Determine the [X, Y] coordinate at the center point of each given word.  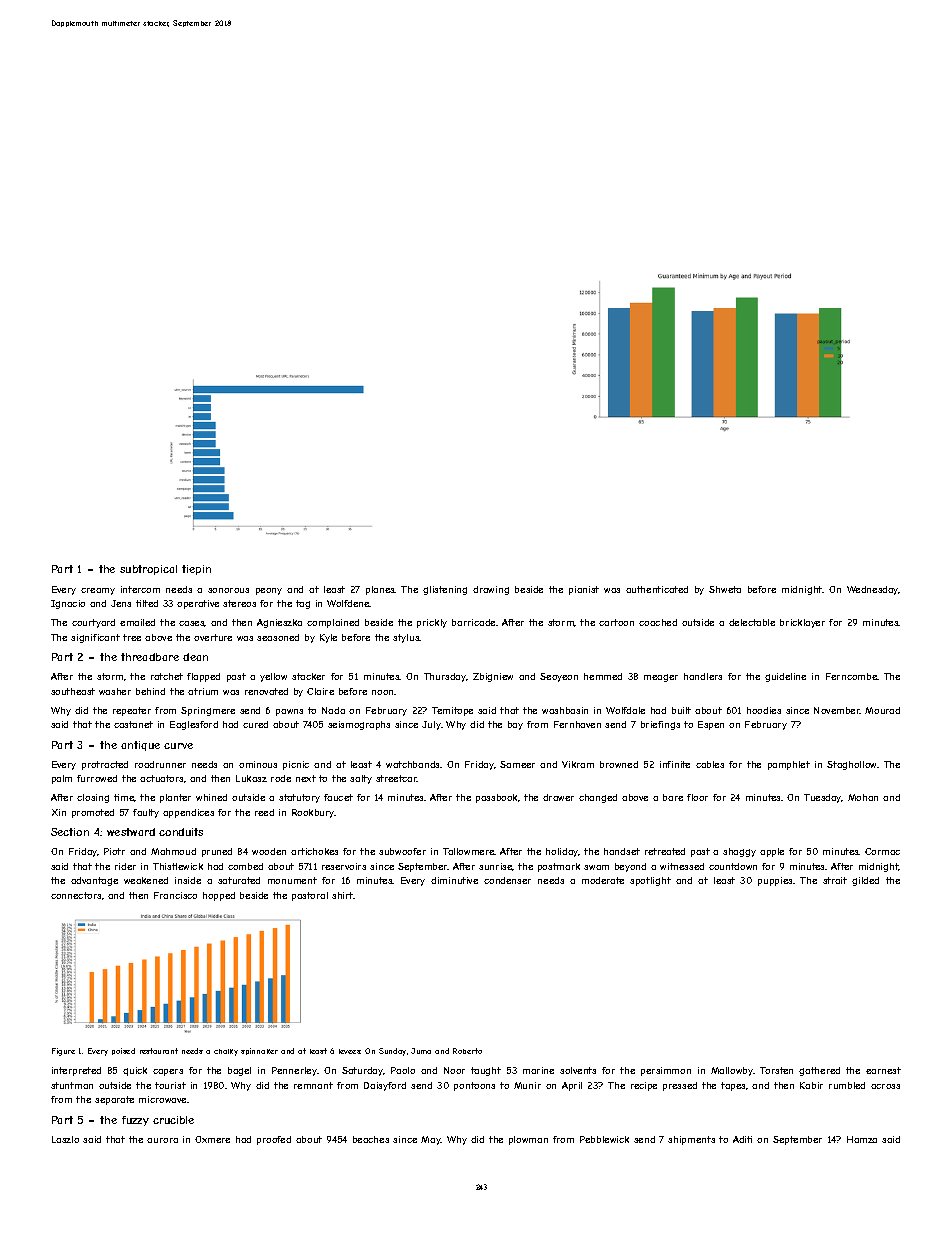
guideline [785, 677]
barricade [473, 622]
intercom [140, 589]
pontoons [474, 1086]
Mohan [863, 797]
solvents [578, 1070]
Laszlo [65, 1139]
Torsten [776, 1070]
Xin [59, 812]
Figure [63, 1052]
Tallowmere [469, 851]
